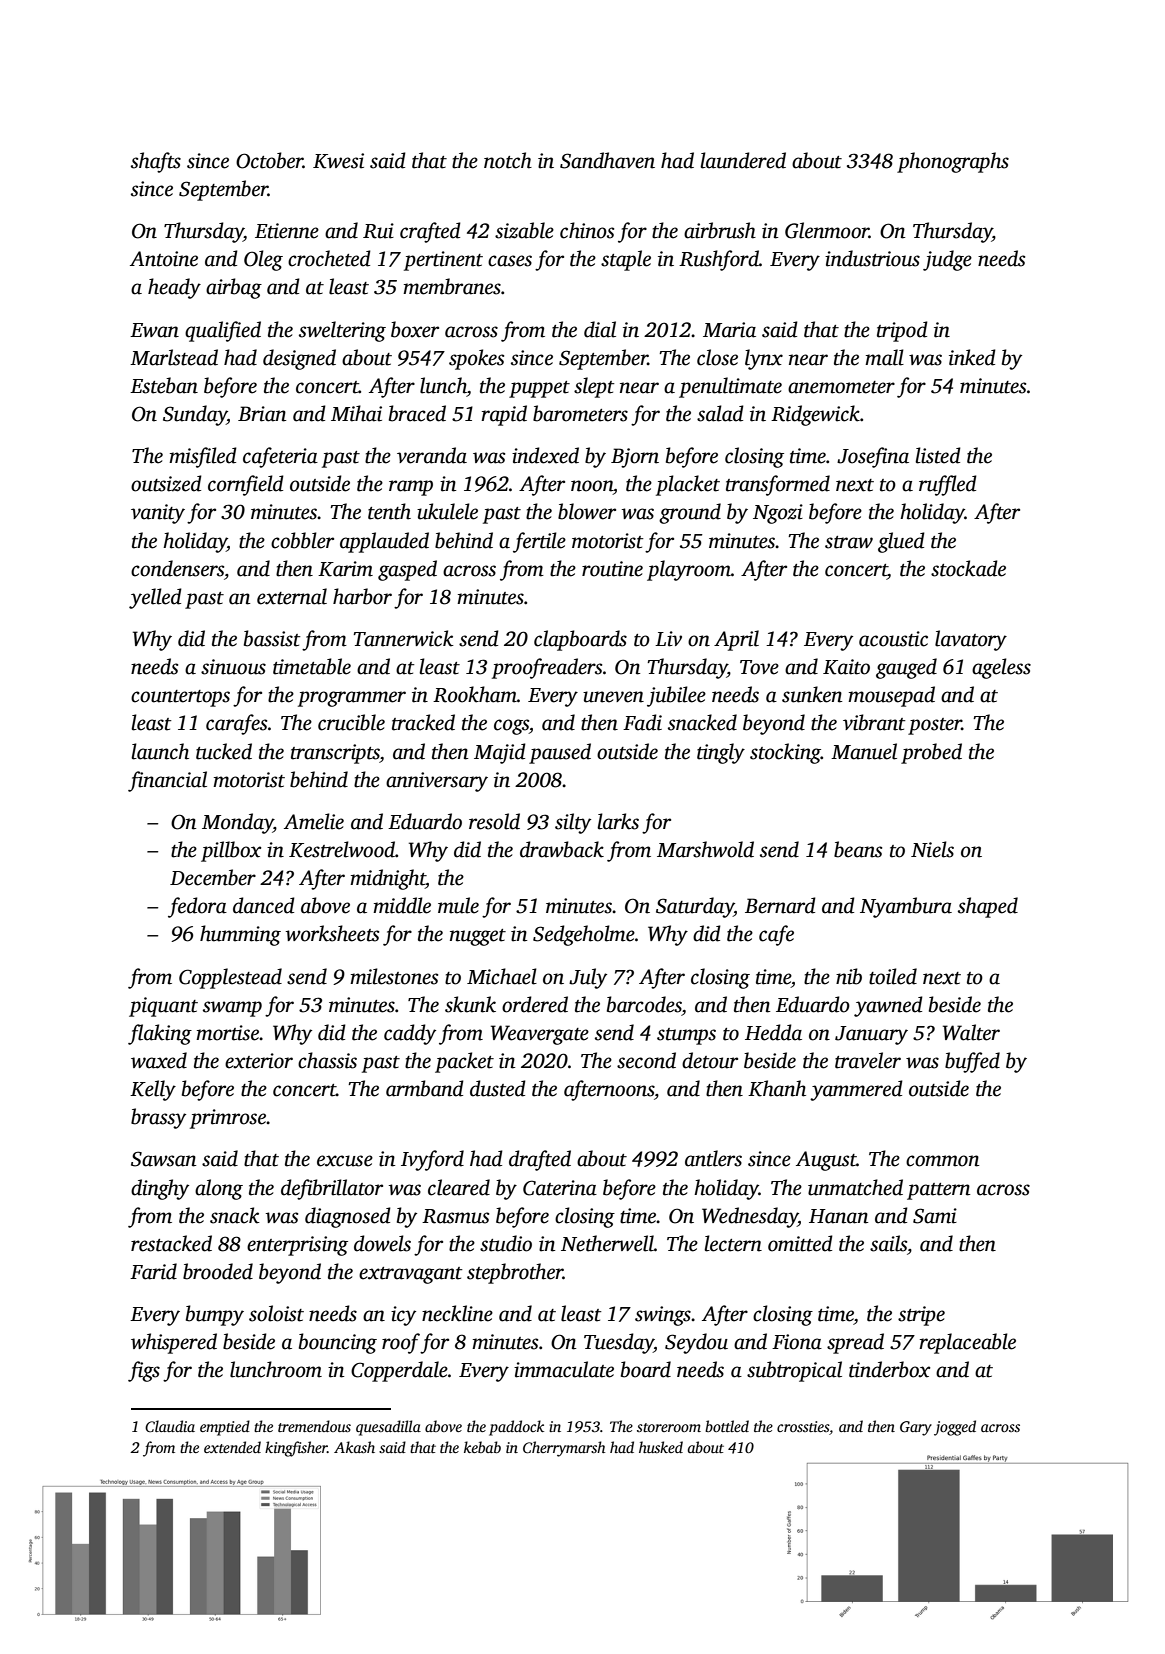 Image resolution: width=1165 pixels, height=1654 pixels. What do you see at coordinates (562, 849) in the screenshot?
I see `drawback` at bounding box center [562, 849].
